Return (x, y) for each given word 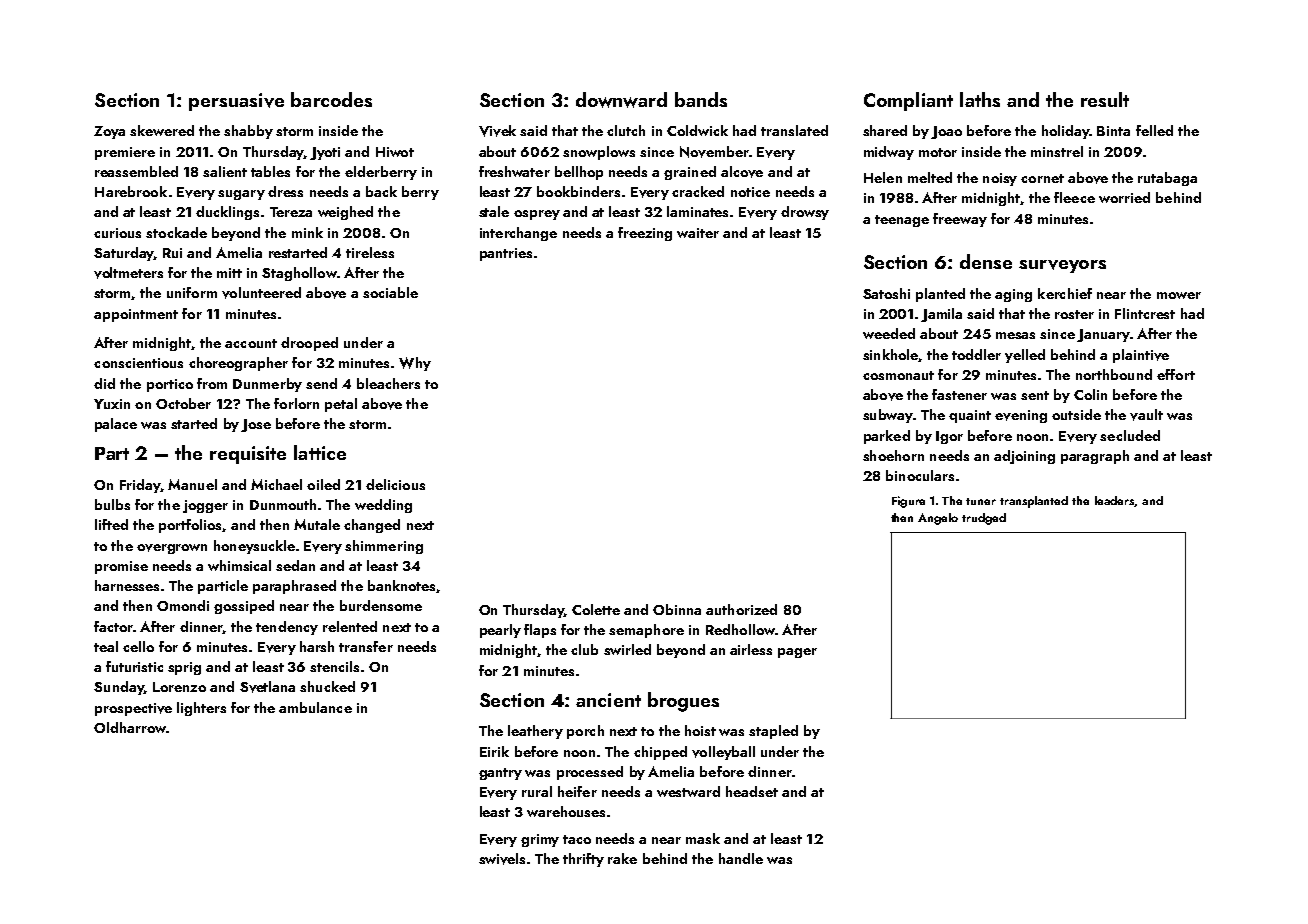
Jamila (941, 315)
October (183, 403)
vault (1146, 415)
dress (285, 191)
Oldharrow (130, 727)
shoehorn (893, 455)
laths (980, 99)
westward (688, 791)
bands (701, 99)
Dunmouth (283, 504)
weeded (889, 333)
